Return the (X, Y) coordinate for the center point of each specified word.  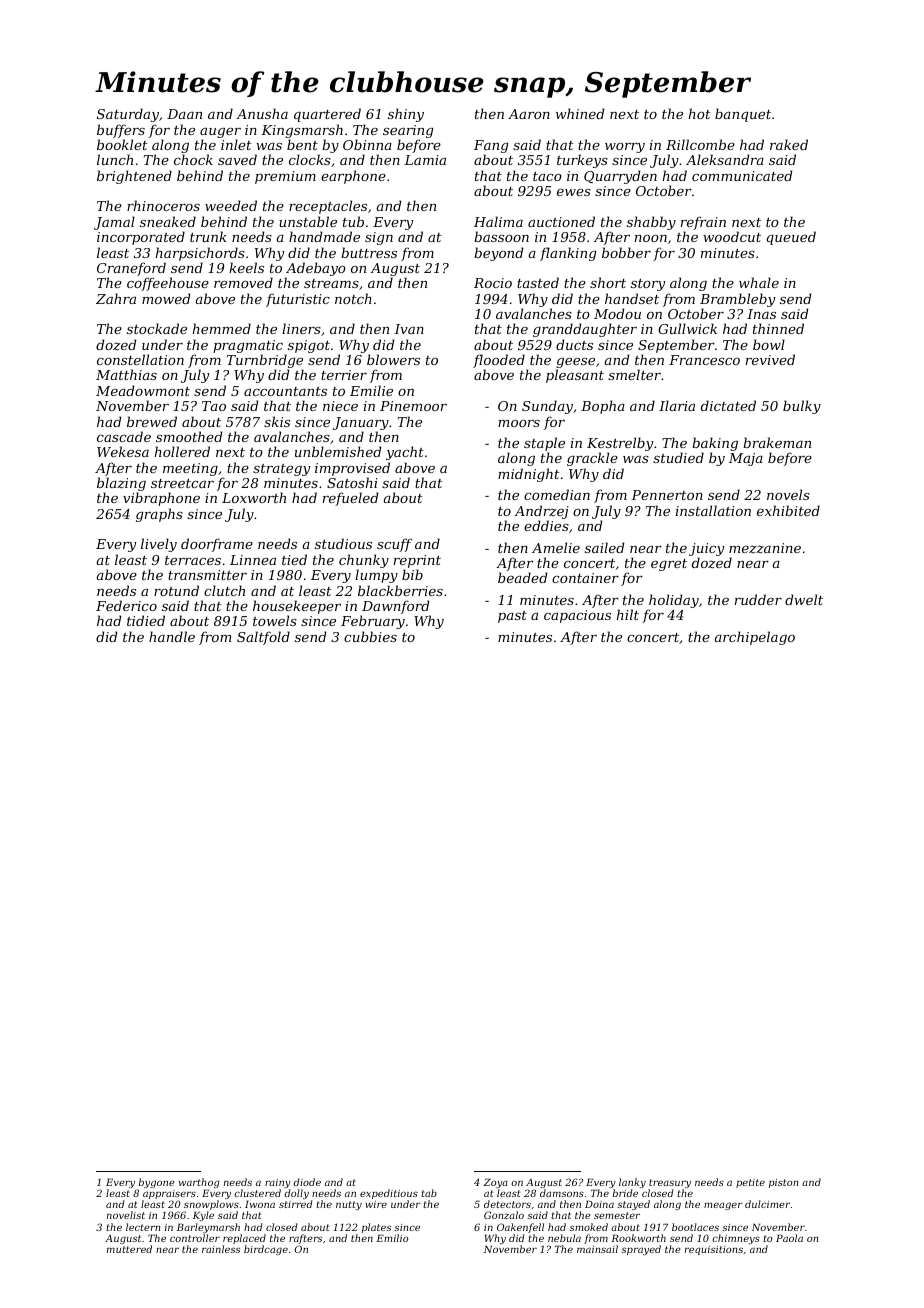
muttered (129, 1249)
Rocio (493, 283)
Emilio (392, 1238)
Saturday (128, 115)
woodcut (732, 236)
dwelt (804, 599)
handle (172, 636)
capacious (577, 616)
